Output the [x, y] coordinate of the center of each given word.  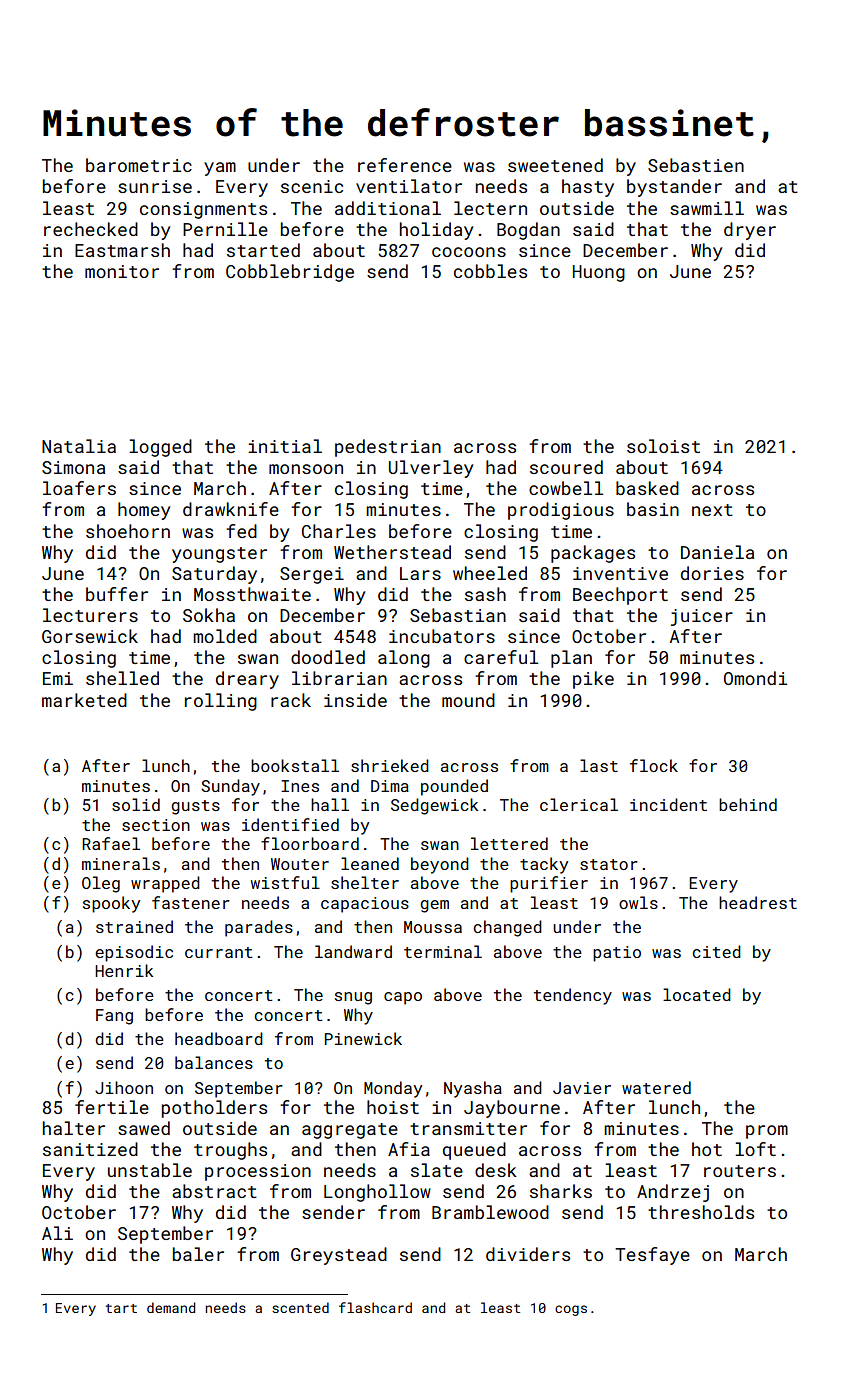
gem [434, 906]
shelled [122, 678]
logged [160, 448]
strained [134, 926]
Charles [339, 531]
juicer [702, 617]
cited [716, 951]
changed [507, 928]
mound [468, 700]
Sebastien [696, 165]
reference [405, 165]
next [712, 510]
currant [218, 952]
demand [171, 1307]
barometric [139, 165]
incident [668, 804]
